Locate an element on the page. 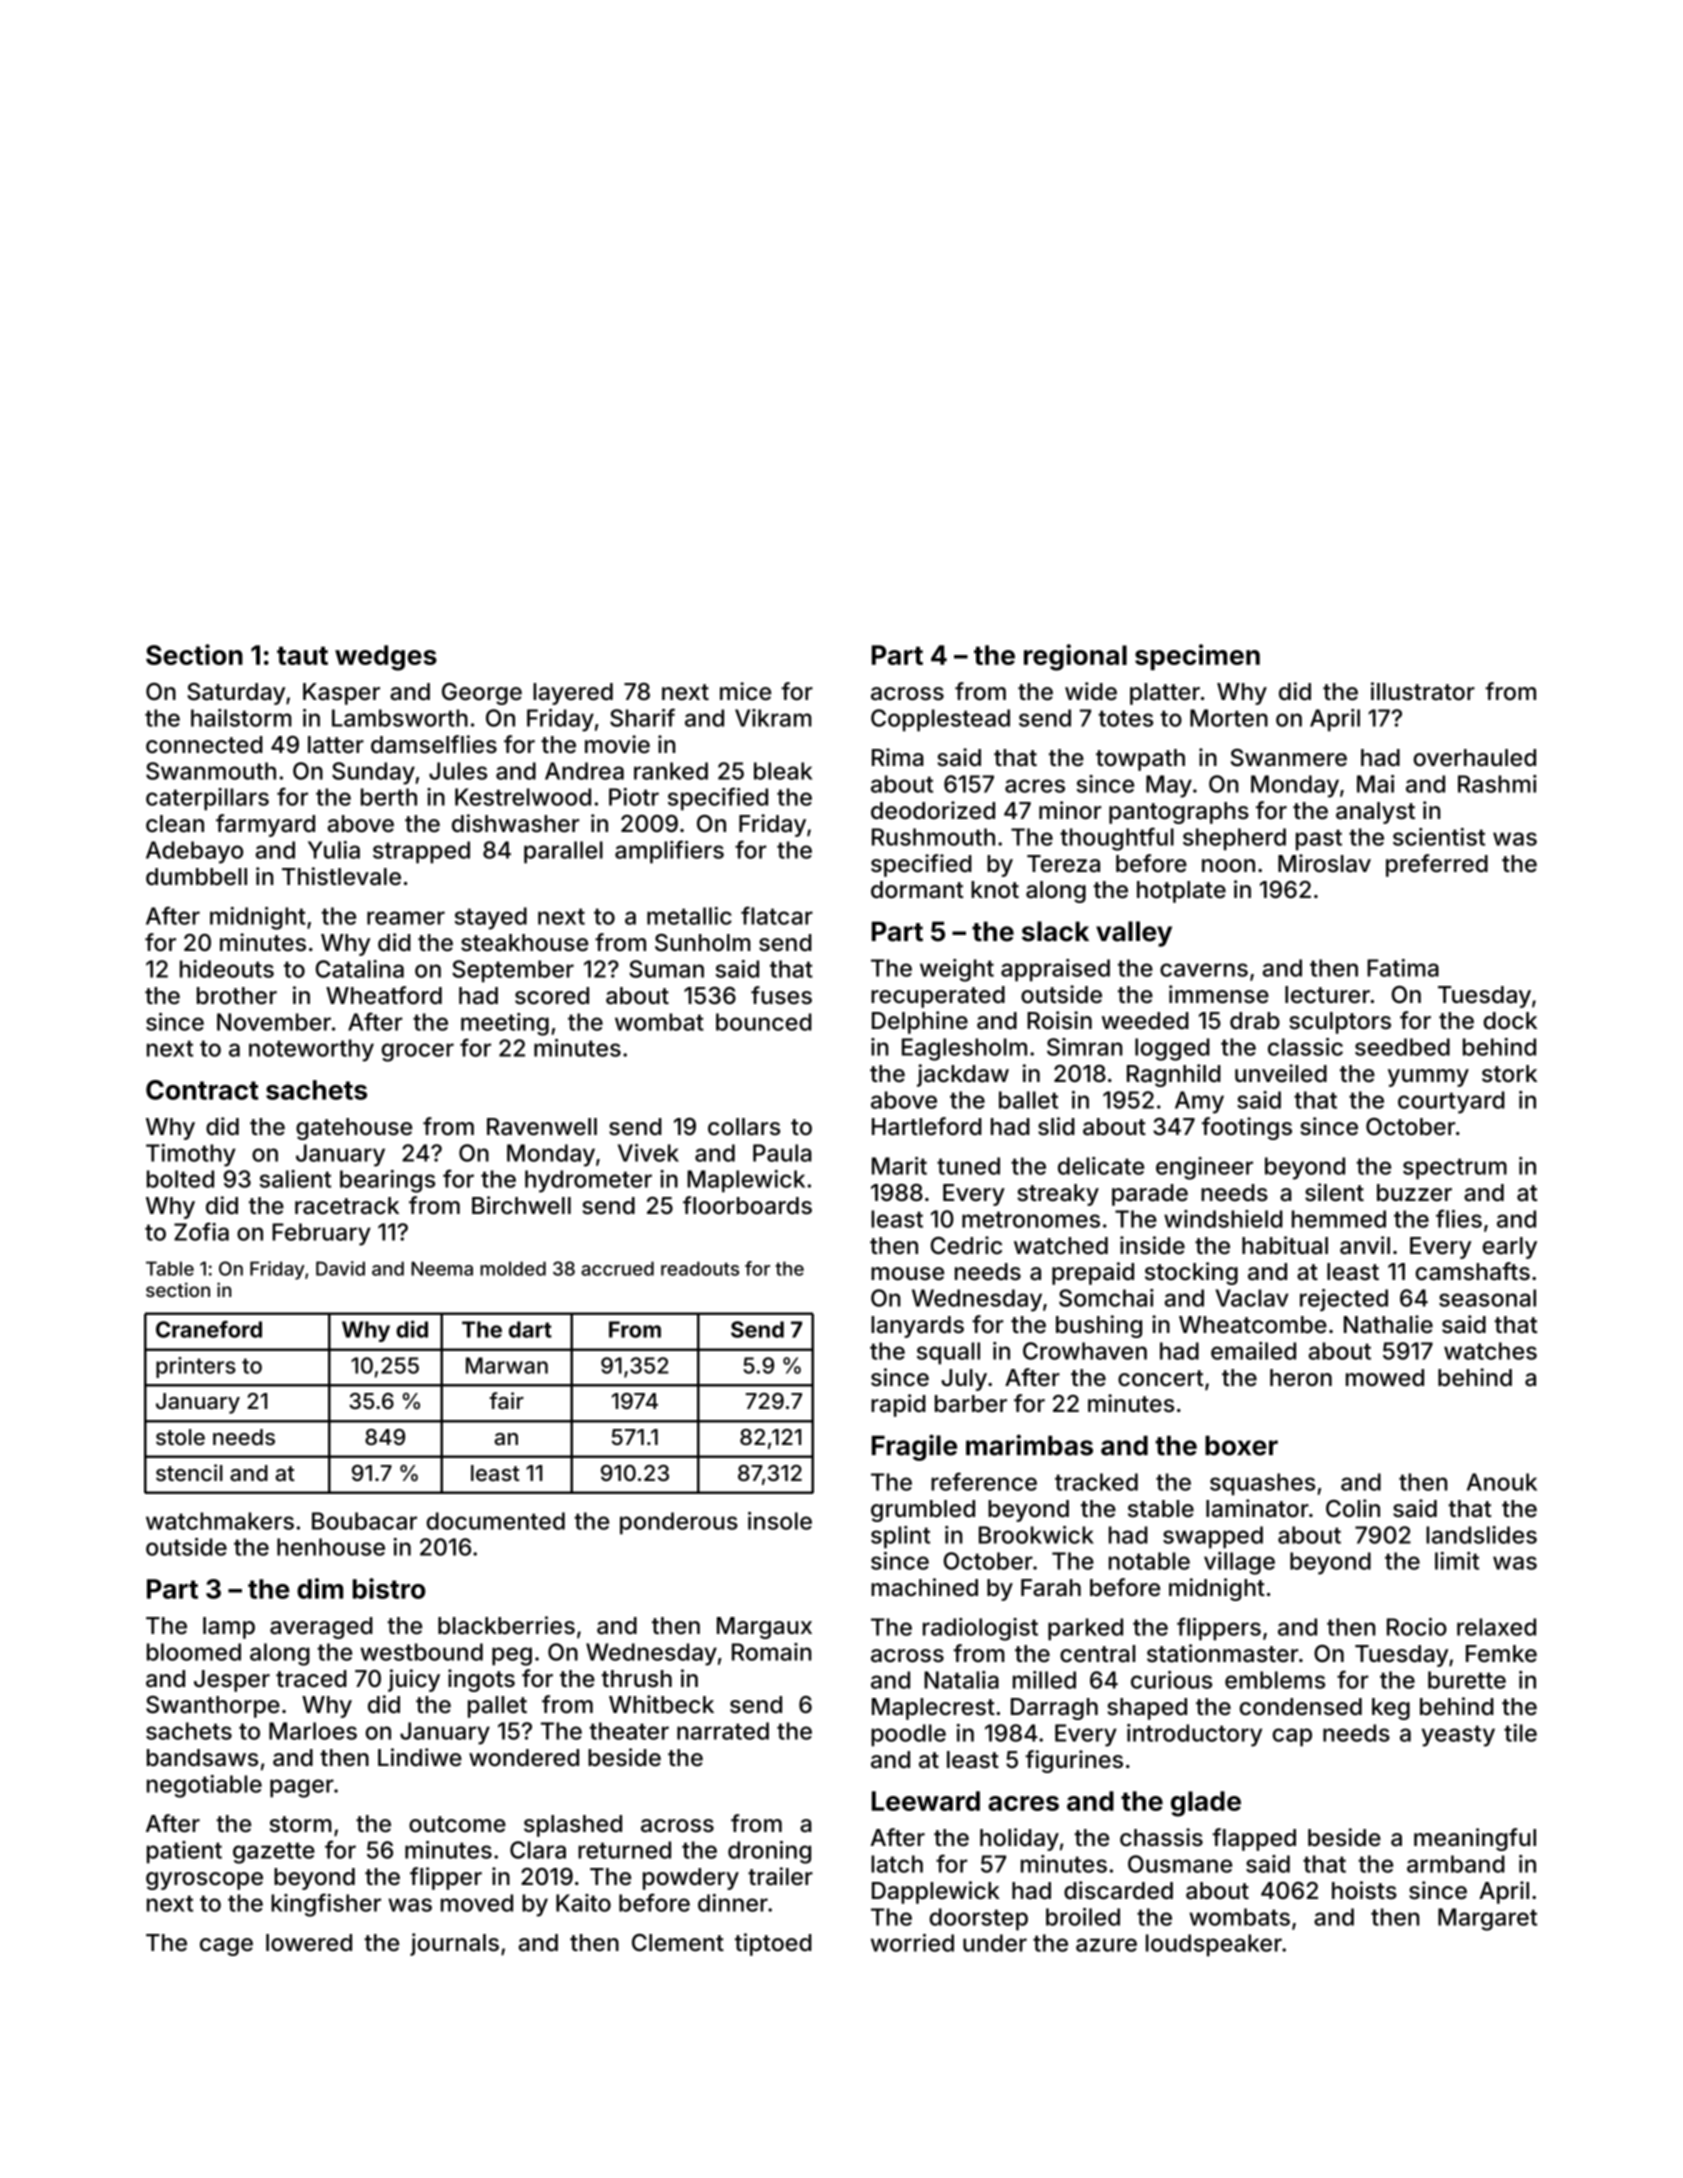 The width and height of the page is (1683, 2178). Marwan is located at coordinates (507, 1365).
